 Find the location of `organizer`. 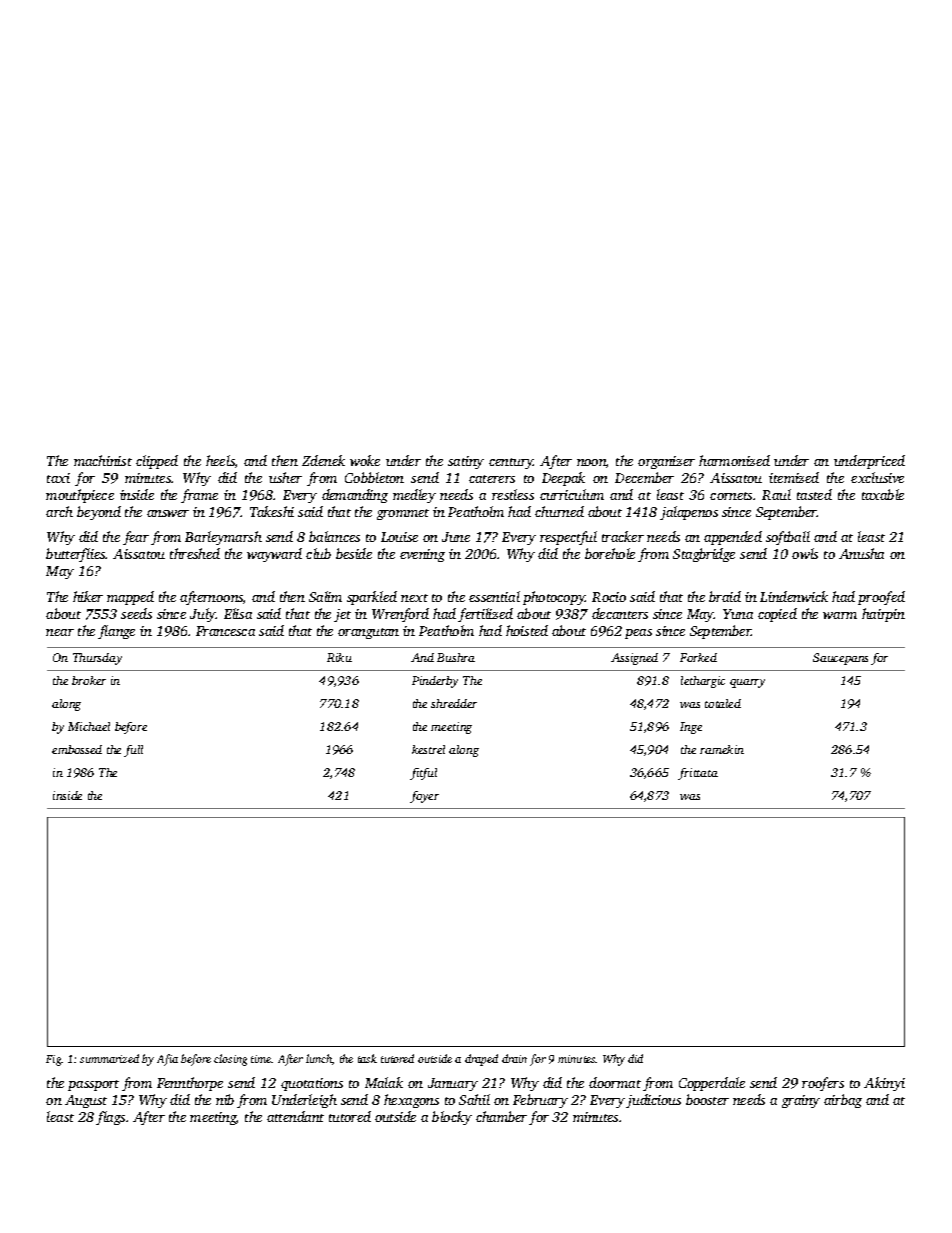

organizer is located at coordinates (666, 462).
